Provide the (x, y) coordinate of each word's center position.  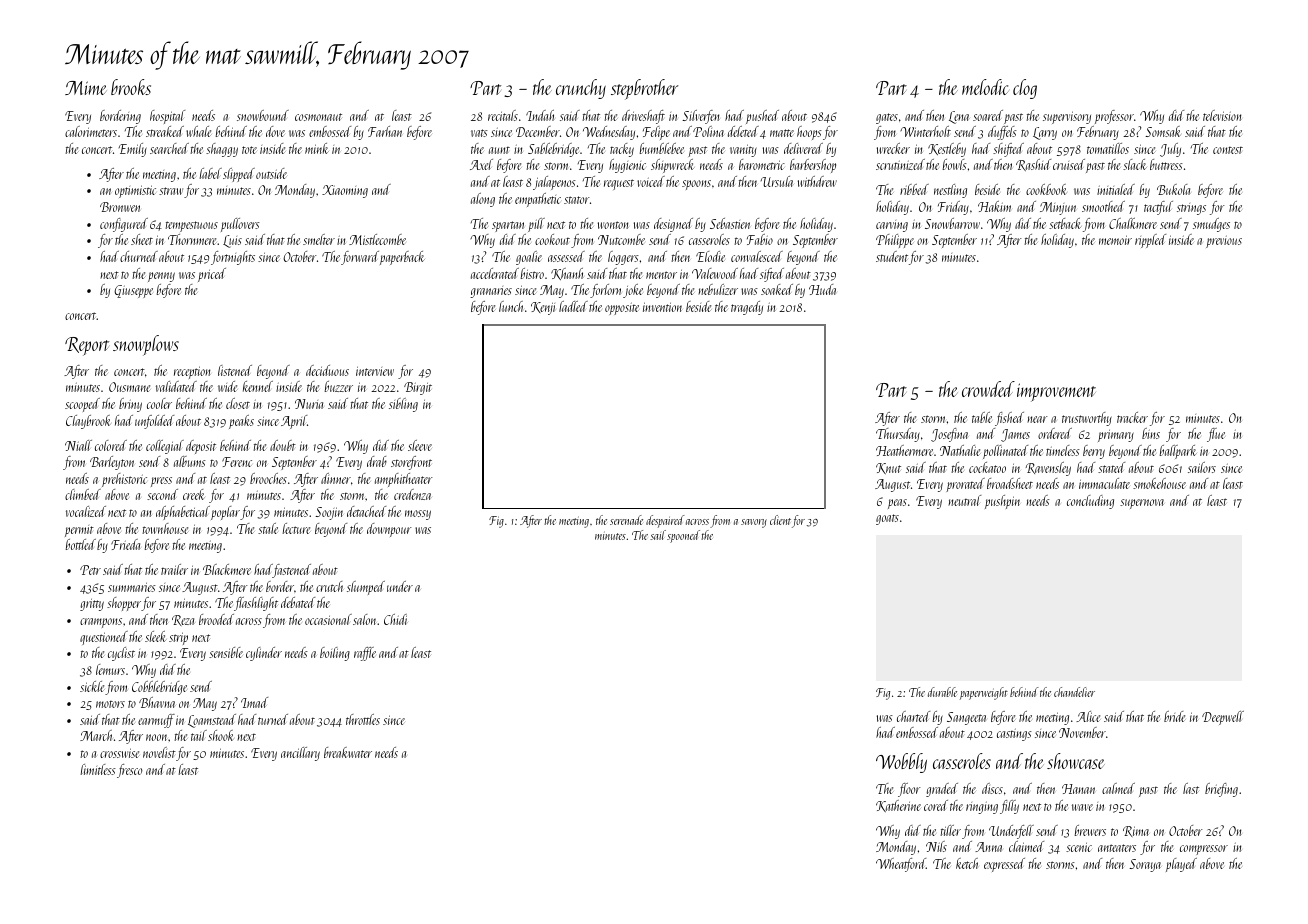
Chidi (395, 619)
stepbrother (644, 89)
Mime (85, 88)
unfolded (154, 422)
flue (1216, 435)
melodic (985, 87)
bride (1174, 716)
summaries (132, 587)
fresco (129, 771)
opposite (622, 308)
